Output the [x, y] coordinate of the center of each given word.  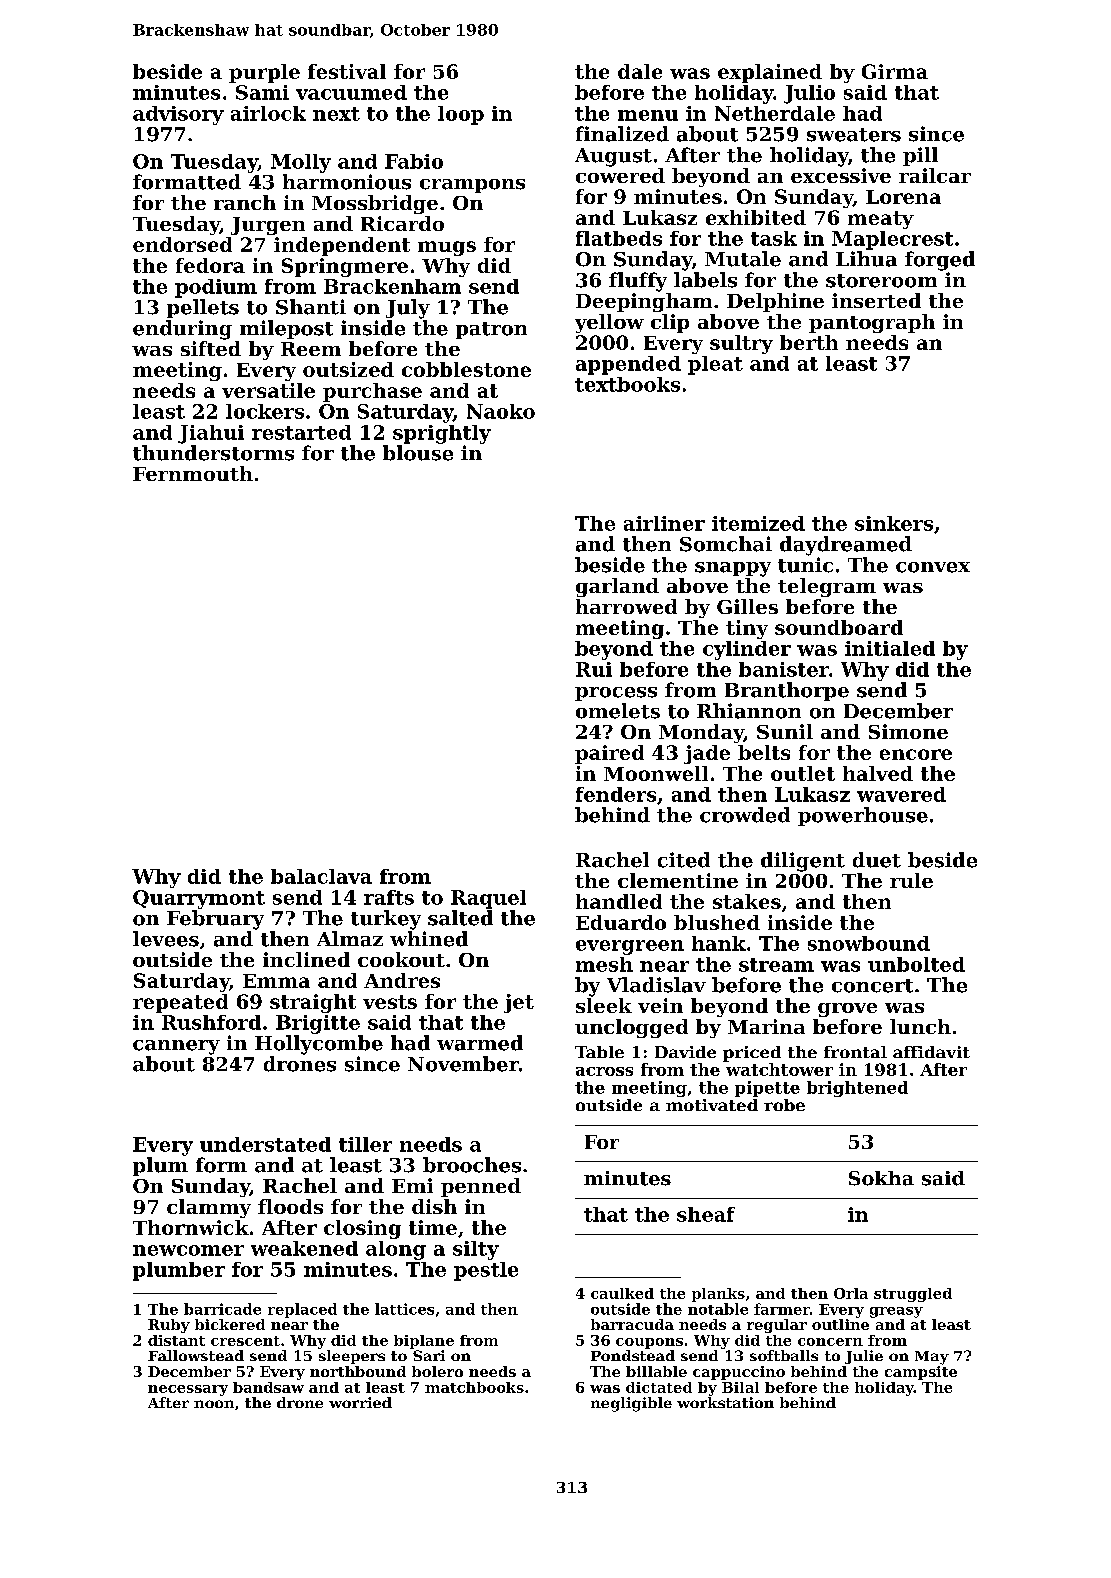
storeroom [881, 281]
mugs [447, 248]
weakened [304, 1248]
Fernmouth [193, 473]
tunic [805, 565]
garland [617, 587]
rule [911, 880]
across [604, 1071]
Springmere [345, 267]
